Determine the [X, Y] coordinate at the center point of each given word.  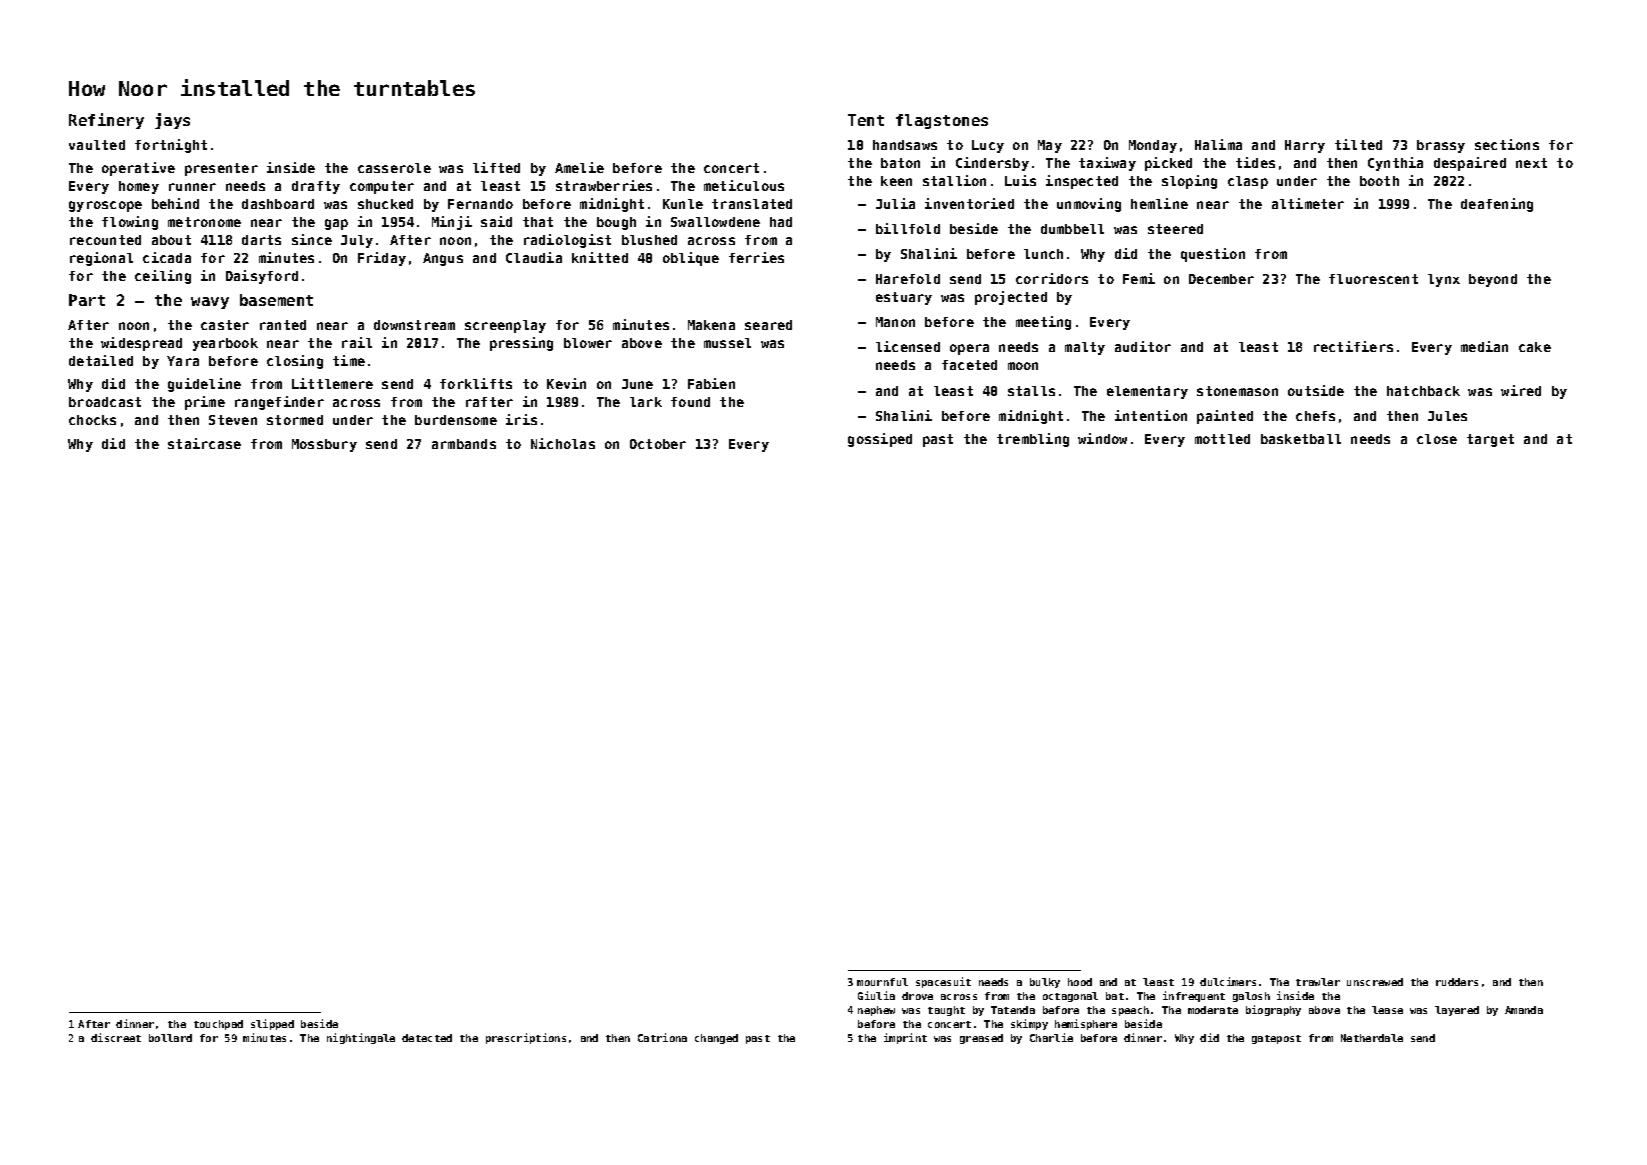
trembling [1033, 440]
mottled [1222, 439]
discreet [116, 1037]
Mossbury [324, 445]
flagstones [942, 121]
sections [1507, 144]
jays [172, 121]
